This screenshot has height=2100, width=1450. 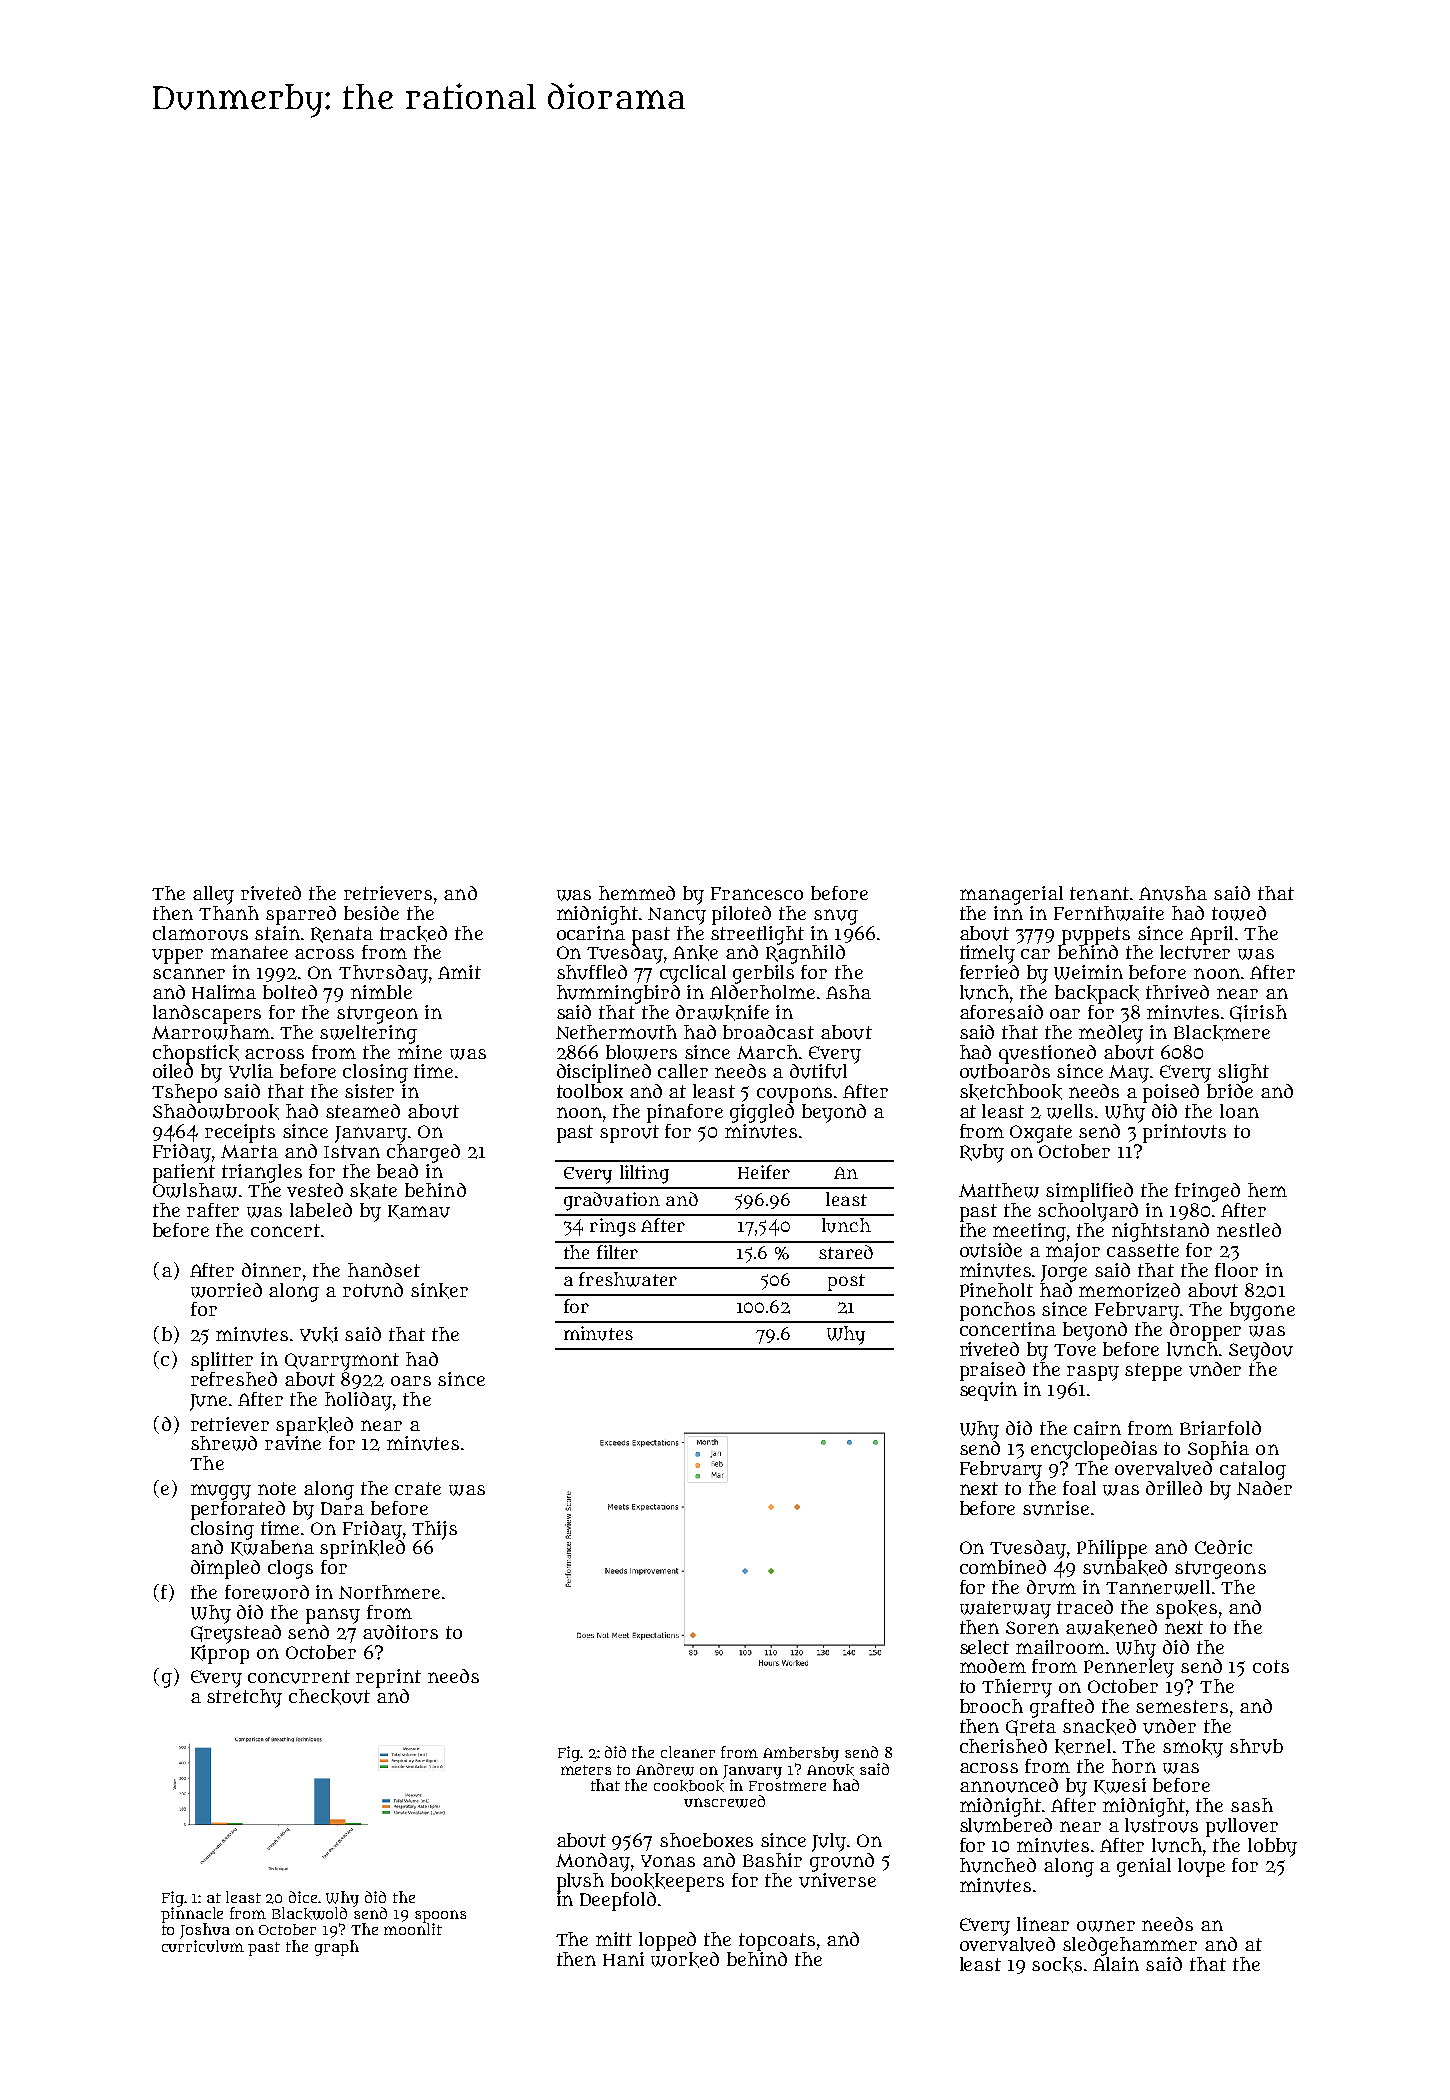 What do you see at coordinates (846, 1282) in the screenshot?
I see `post` at bounding box center [846, 1282].
